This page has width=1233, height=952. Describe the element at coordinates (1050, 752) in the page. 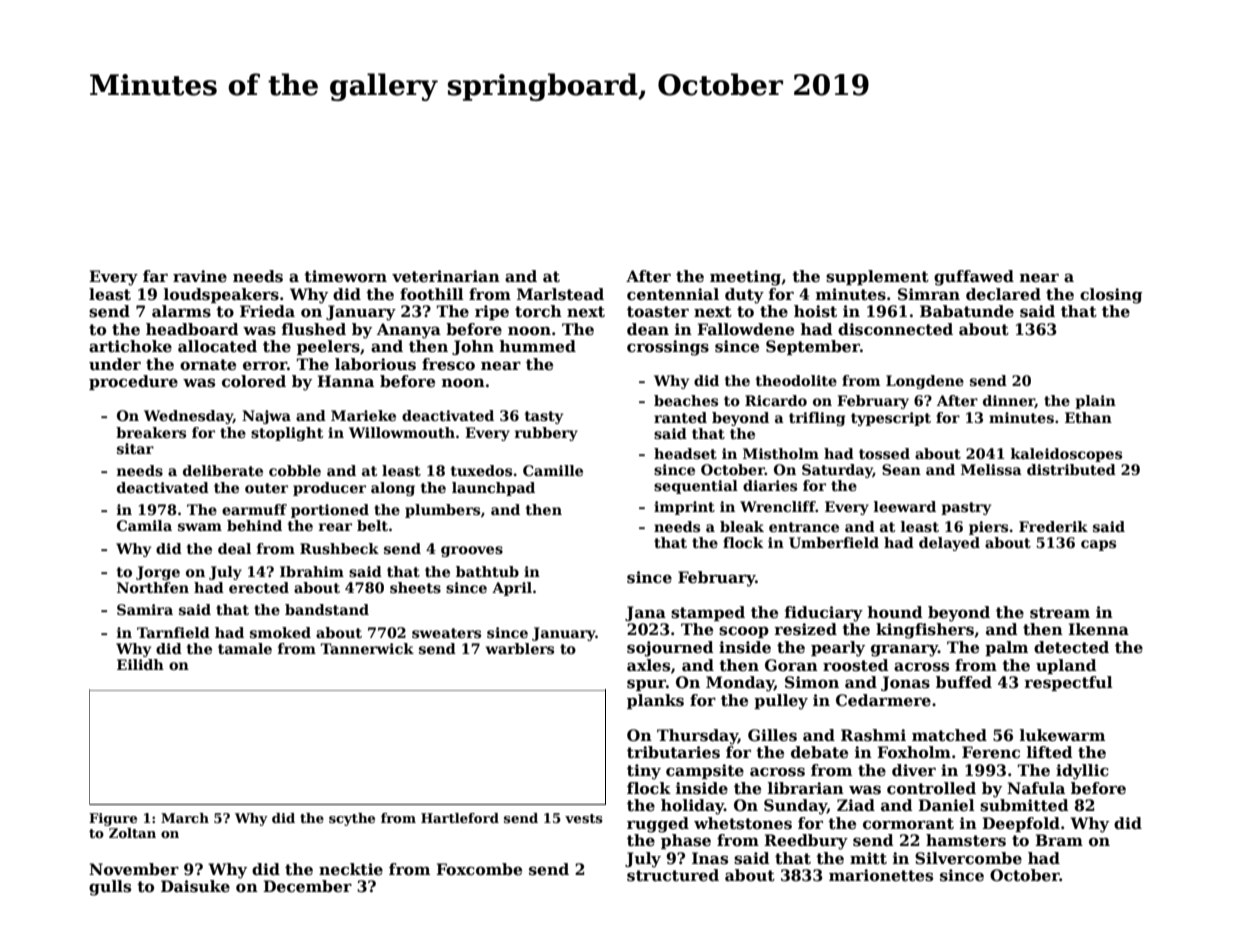

I see `lifted` at that location.
